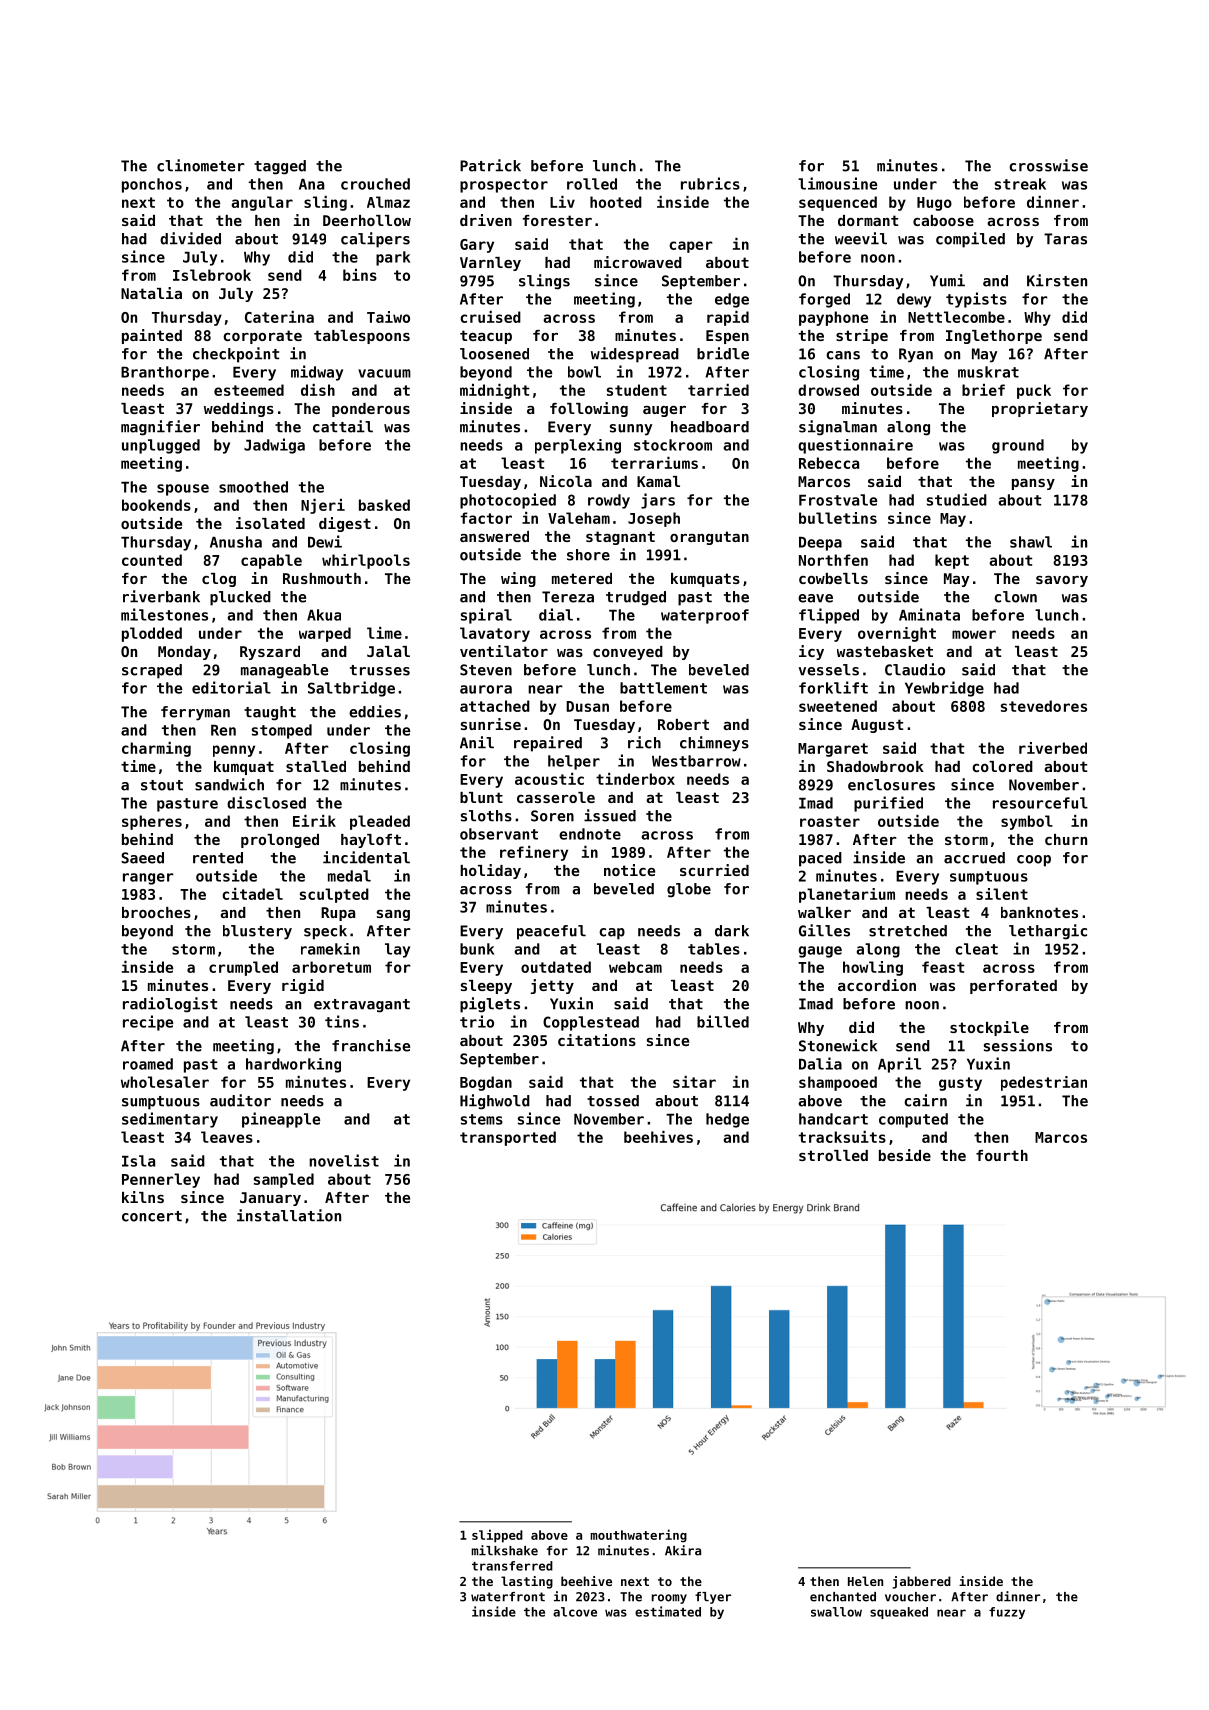  What do you see at coordinates (820, 859) in the screenshot?
I see `paced` at bounding box center [820, 859].
